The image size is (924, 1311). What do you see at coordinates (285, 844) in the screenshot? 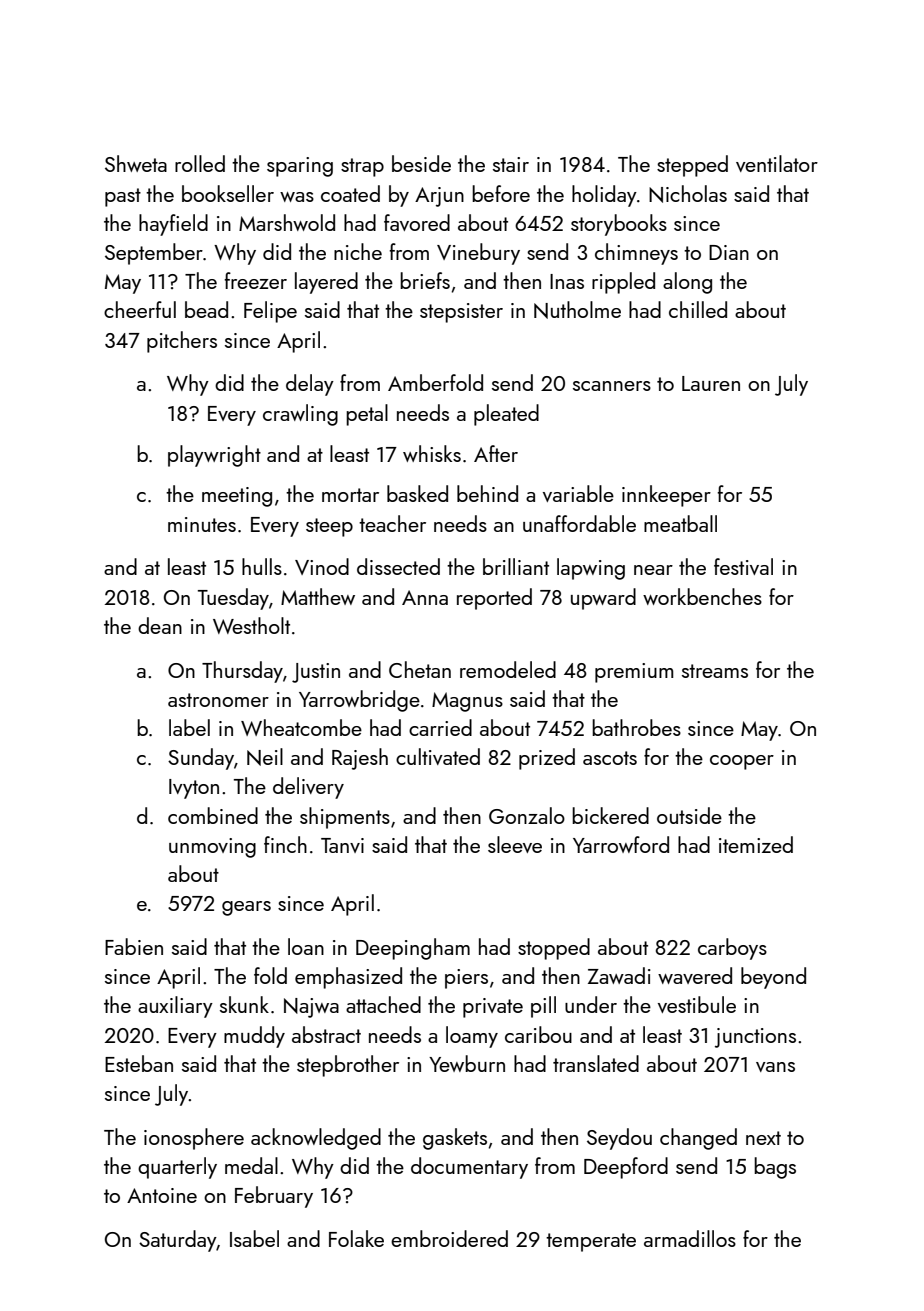
I see `finch` at bounding box center [285, 844].
